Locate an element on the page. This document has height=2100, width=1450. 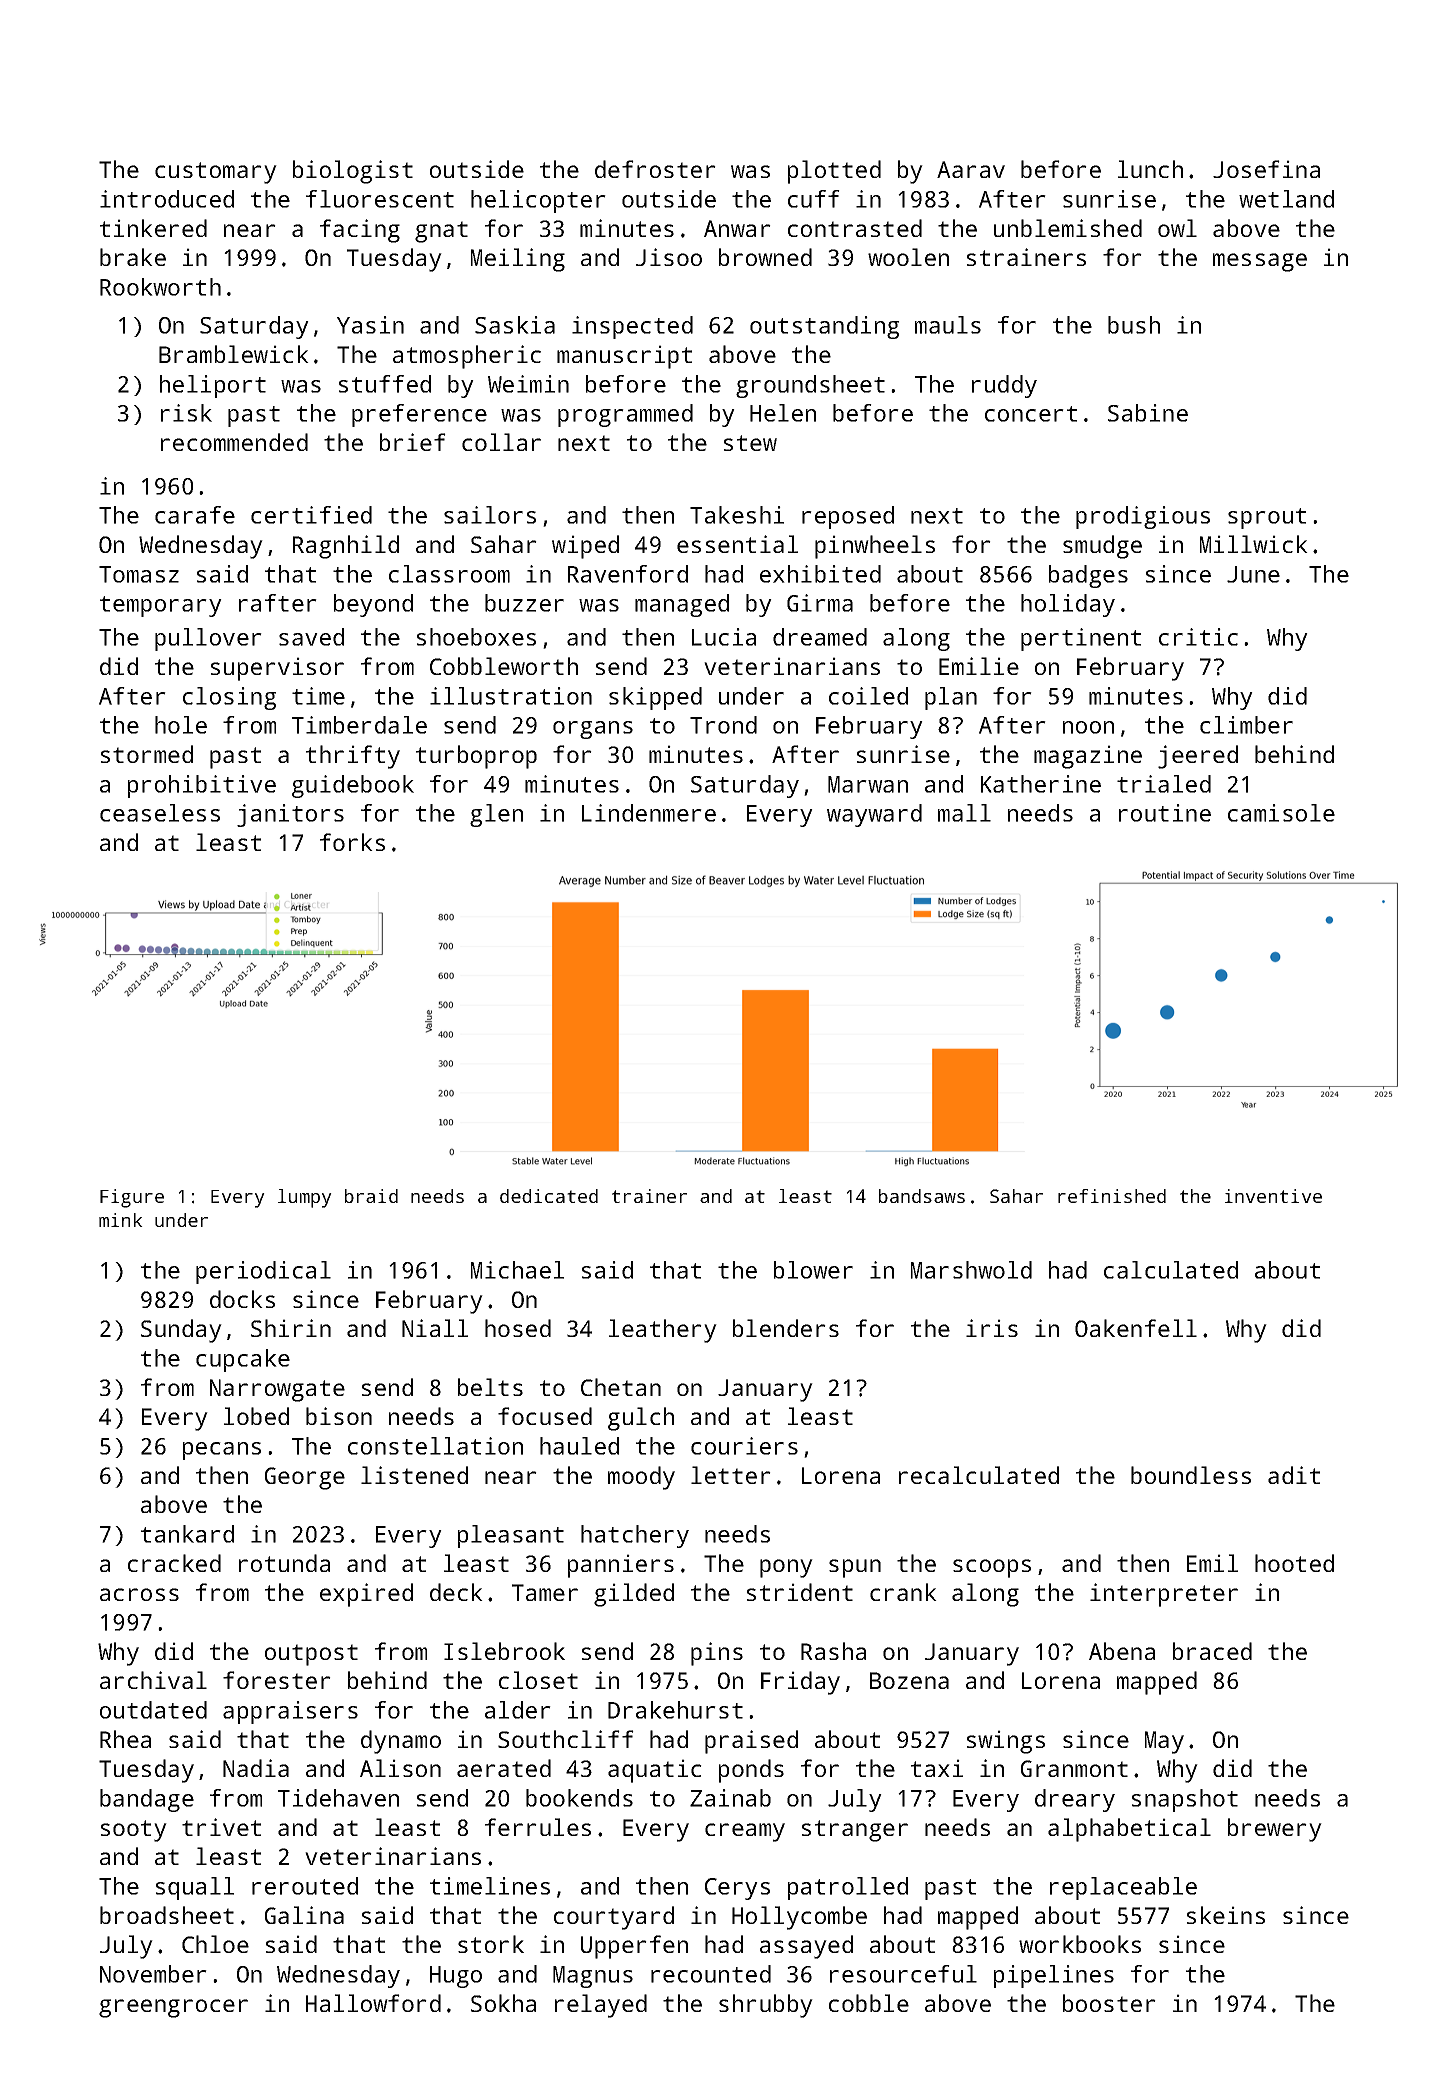
Michael is located at coordinates (517, 1270).
